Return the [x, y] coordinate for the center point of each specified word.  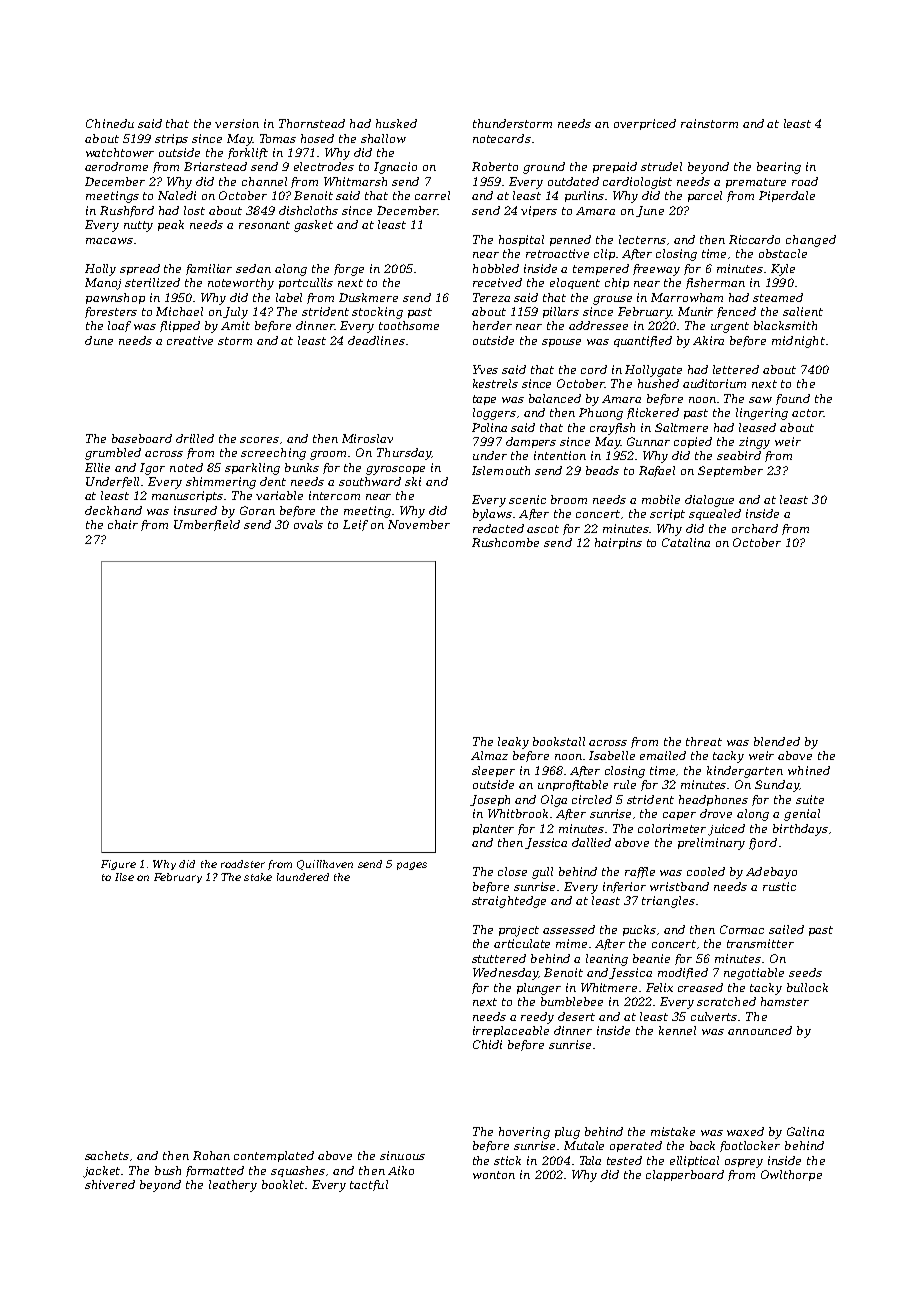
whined [809, 770]
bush [168, 1170]
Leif [355, 525]
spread [140, 269]
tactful [369, 1185]
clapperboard [685, 1175]
